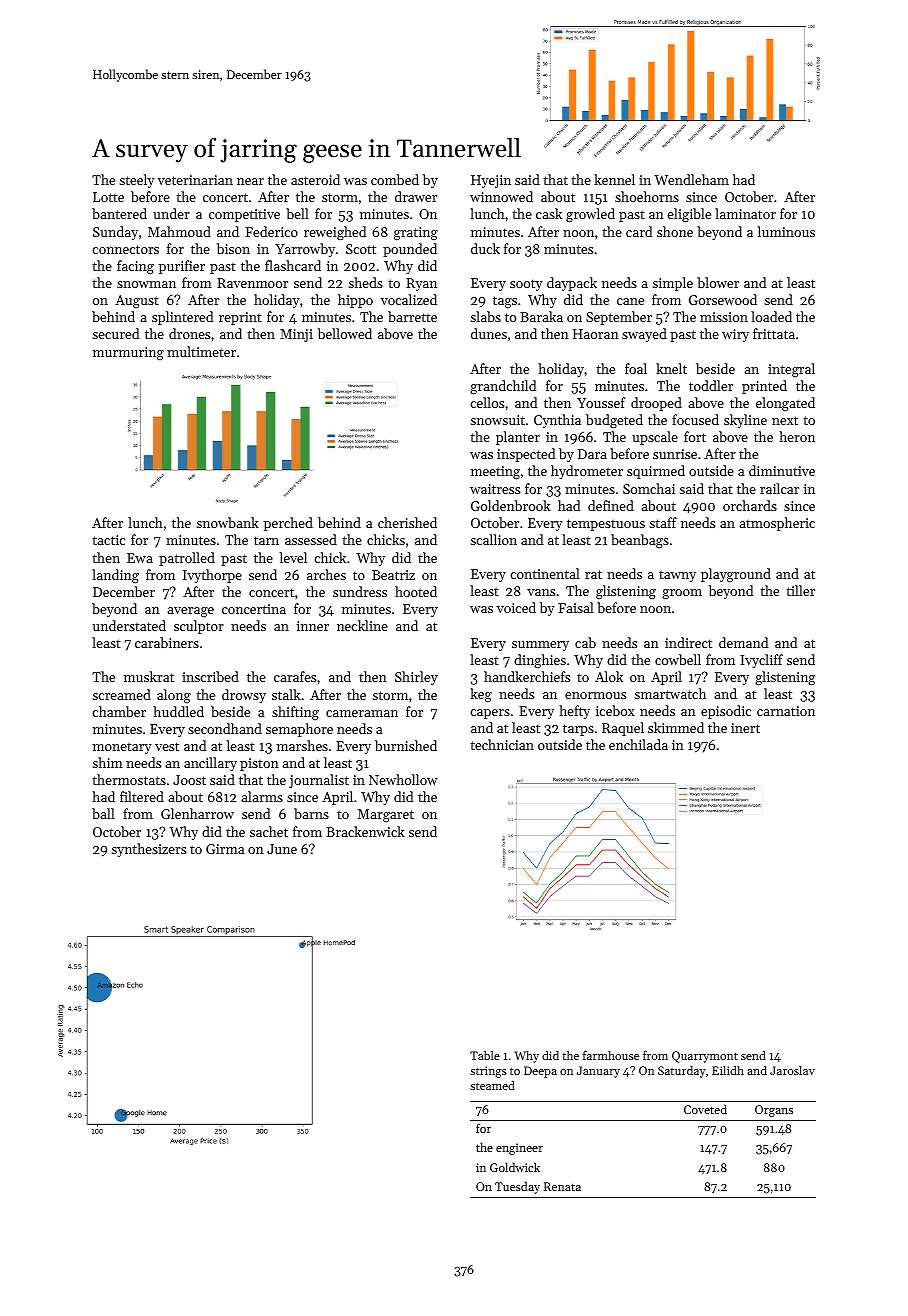  Describe the element at coordinates (574, 712) in the image. I see `hefty` at that location.
